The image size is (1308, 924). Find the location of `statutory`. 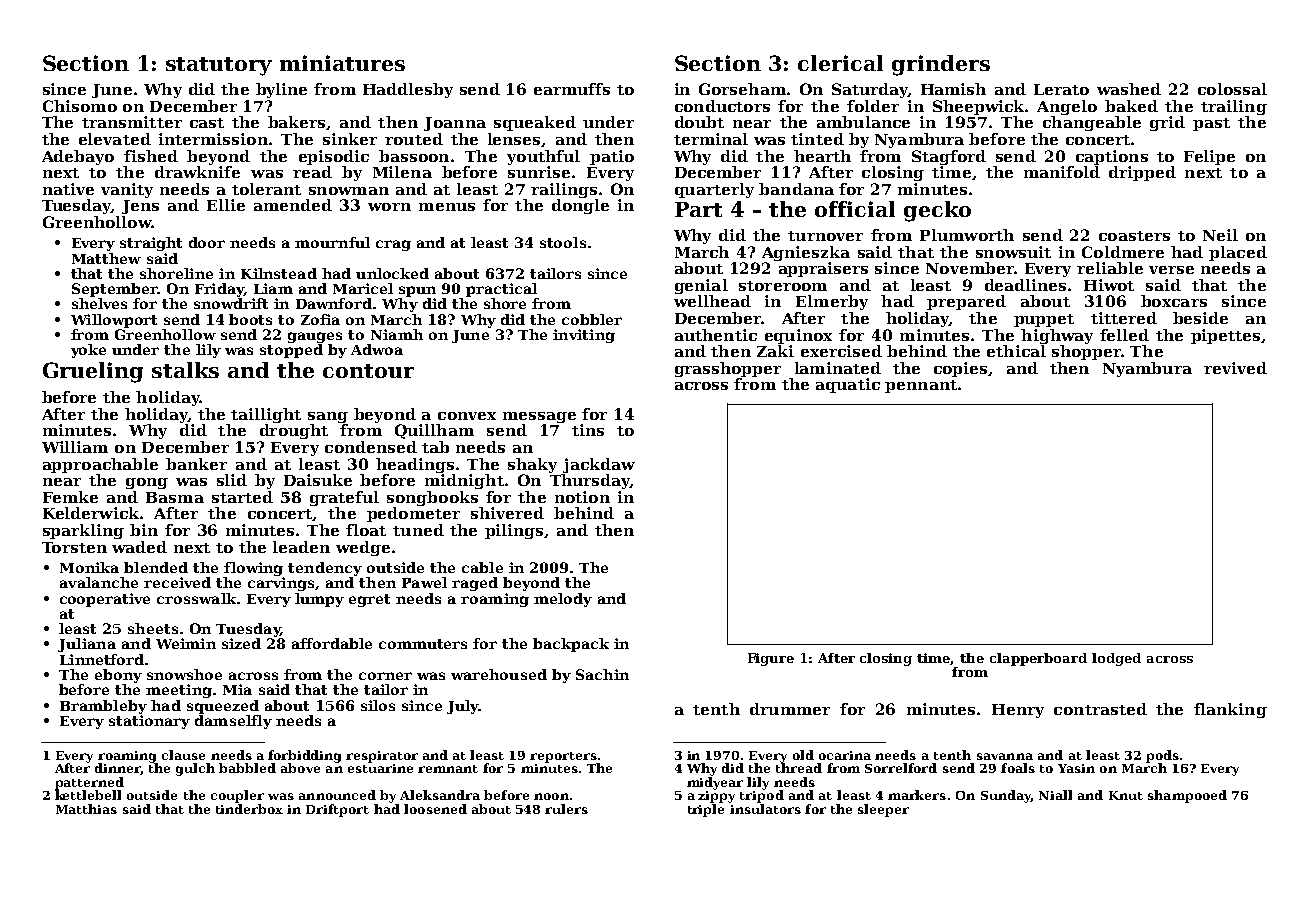

statutory is located at coordinates (219, 66).
